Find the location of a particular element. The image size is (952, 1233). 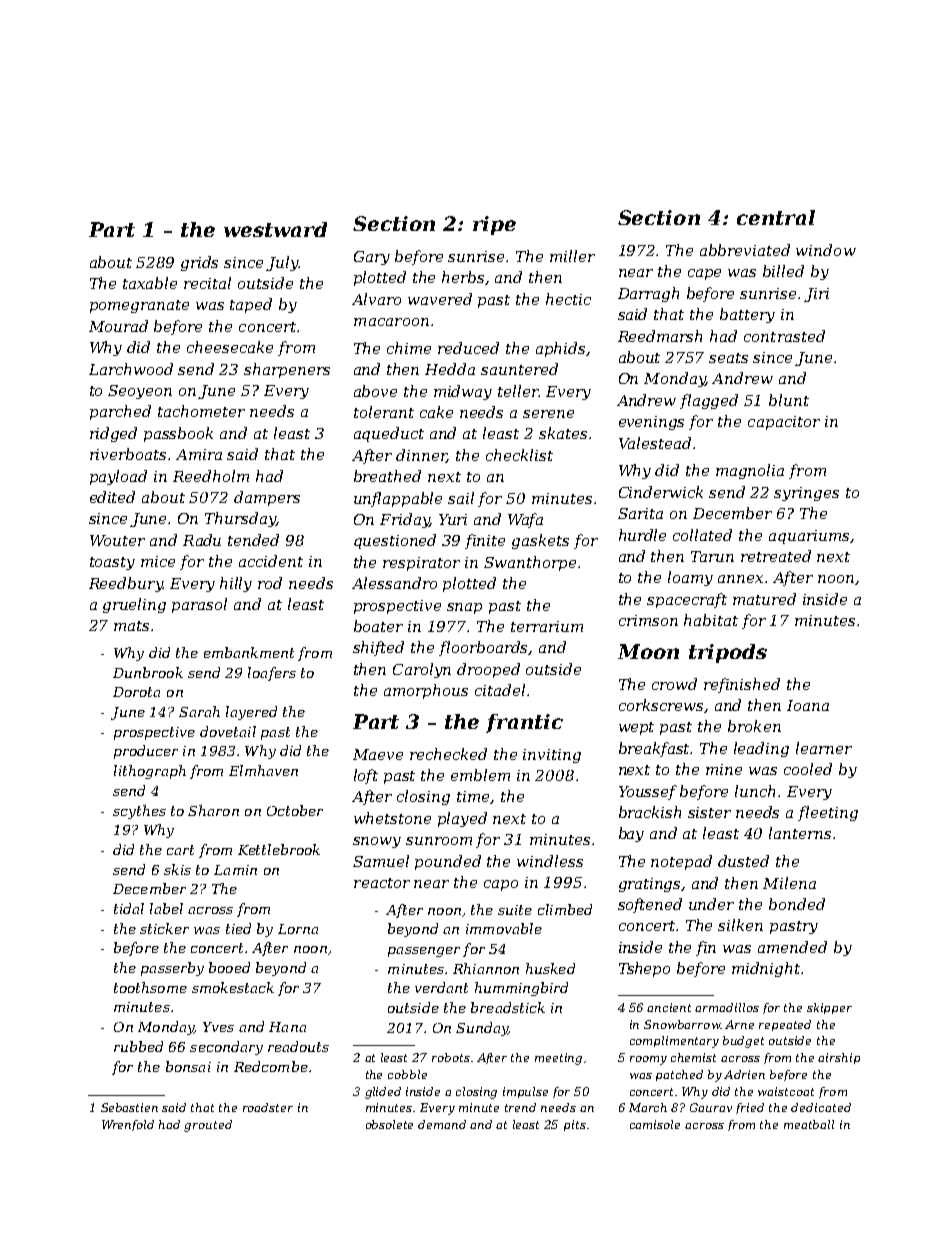

miller is located at coordinates (572, 256).
